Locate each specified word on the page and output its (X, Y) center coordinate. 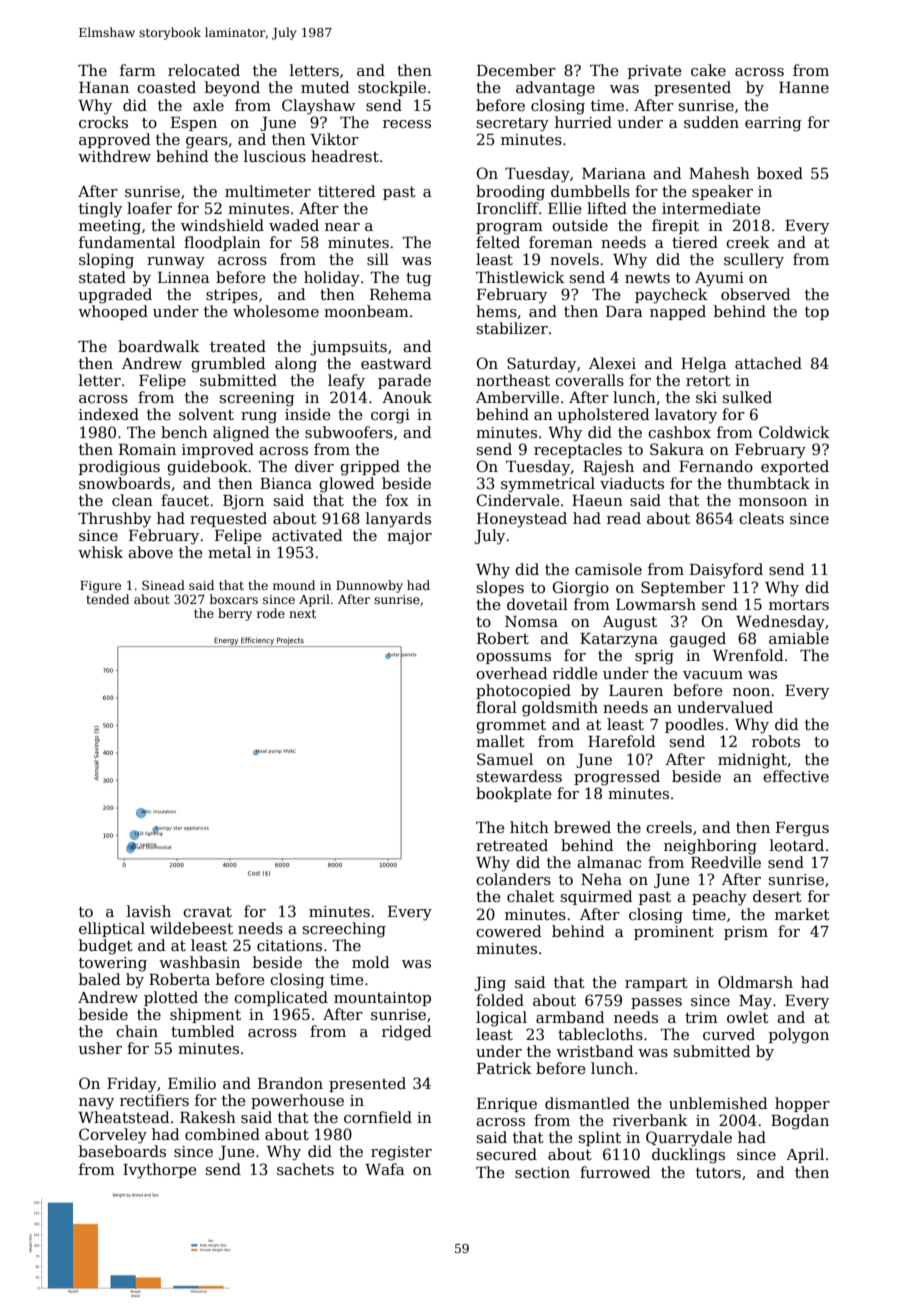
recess (407, 124)
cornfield (378, 1117)
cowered (509, 931)
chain (137, 1031)
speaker (722, 192)
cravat (207, 912)
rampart (656, 984)
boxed (780, 173)
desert (777, 896)
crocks (103, 122)
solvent (206, 414)
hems (496, 311)
